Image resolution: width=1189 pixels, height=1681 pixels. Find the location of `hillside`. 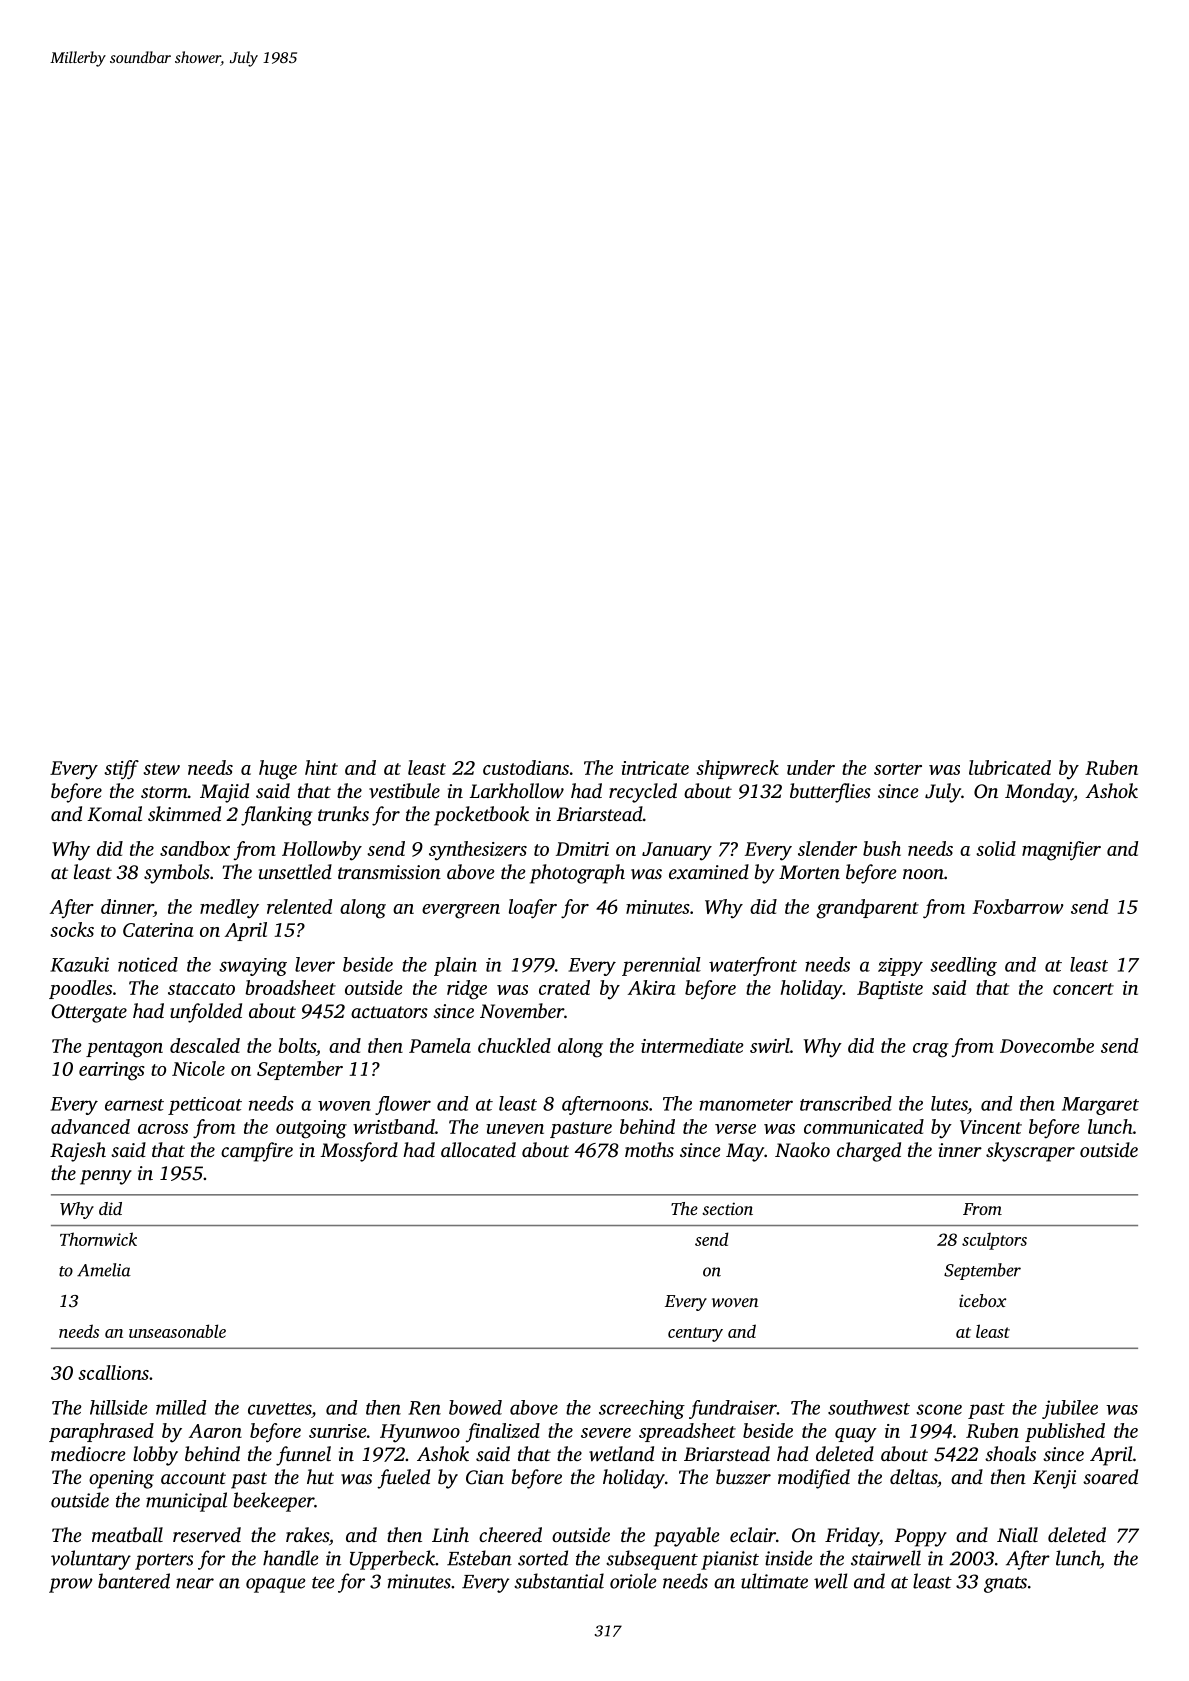

hillside is located at coordinates (119, 1407).
